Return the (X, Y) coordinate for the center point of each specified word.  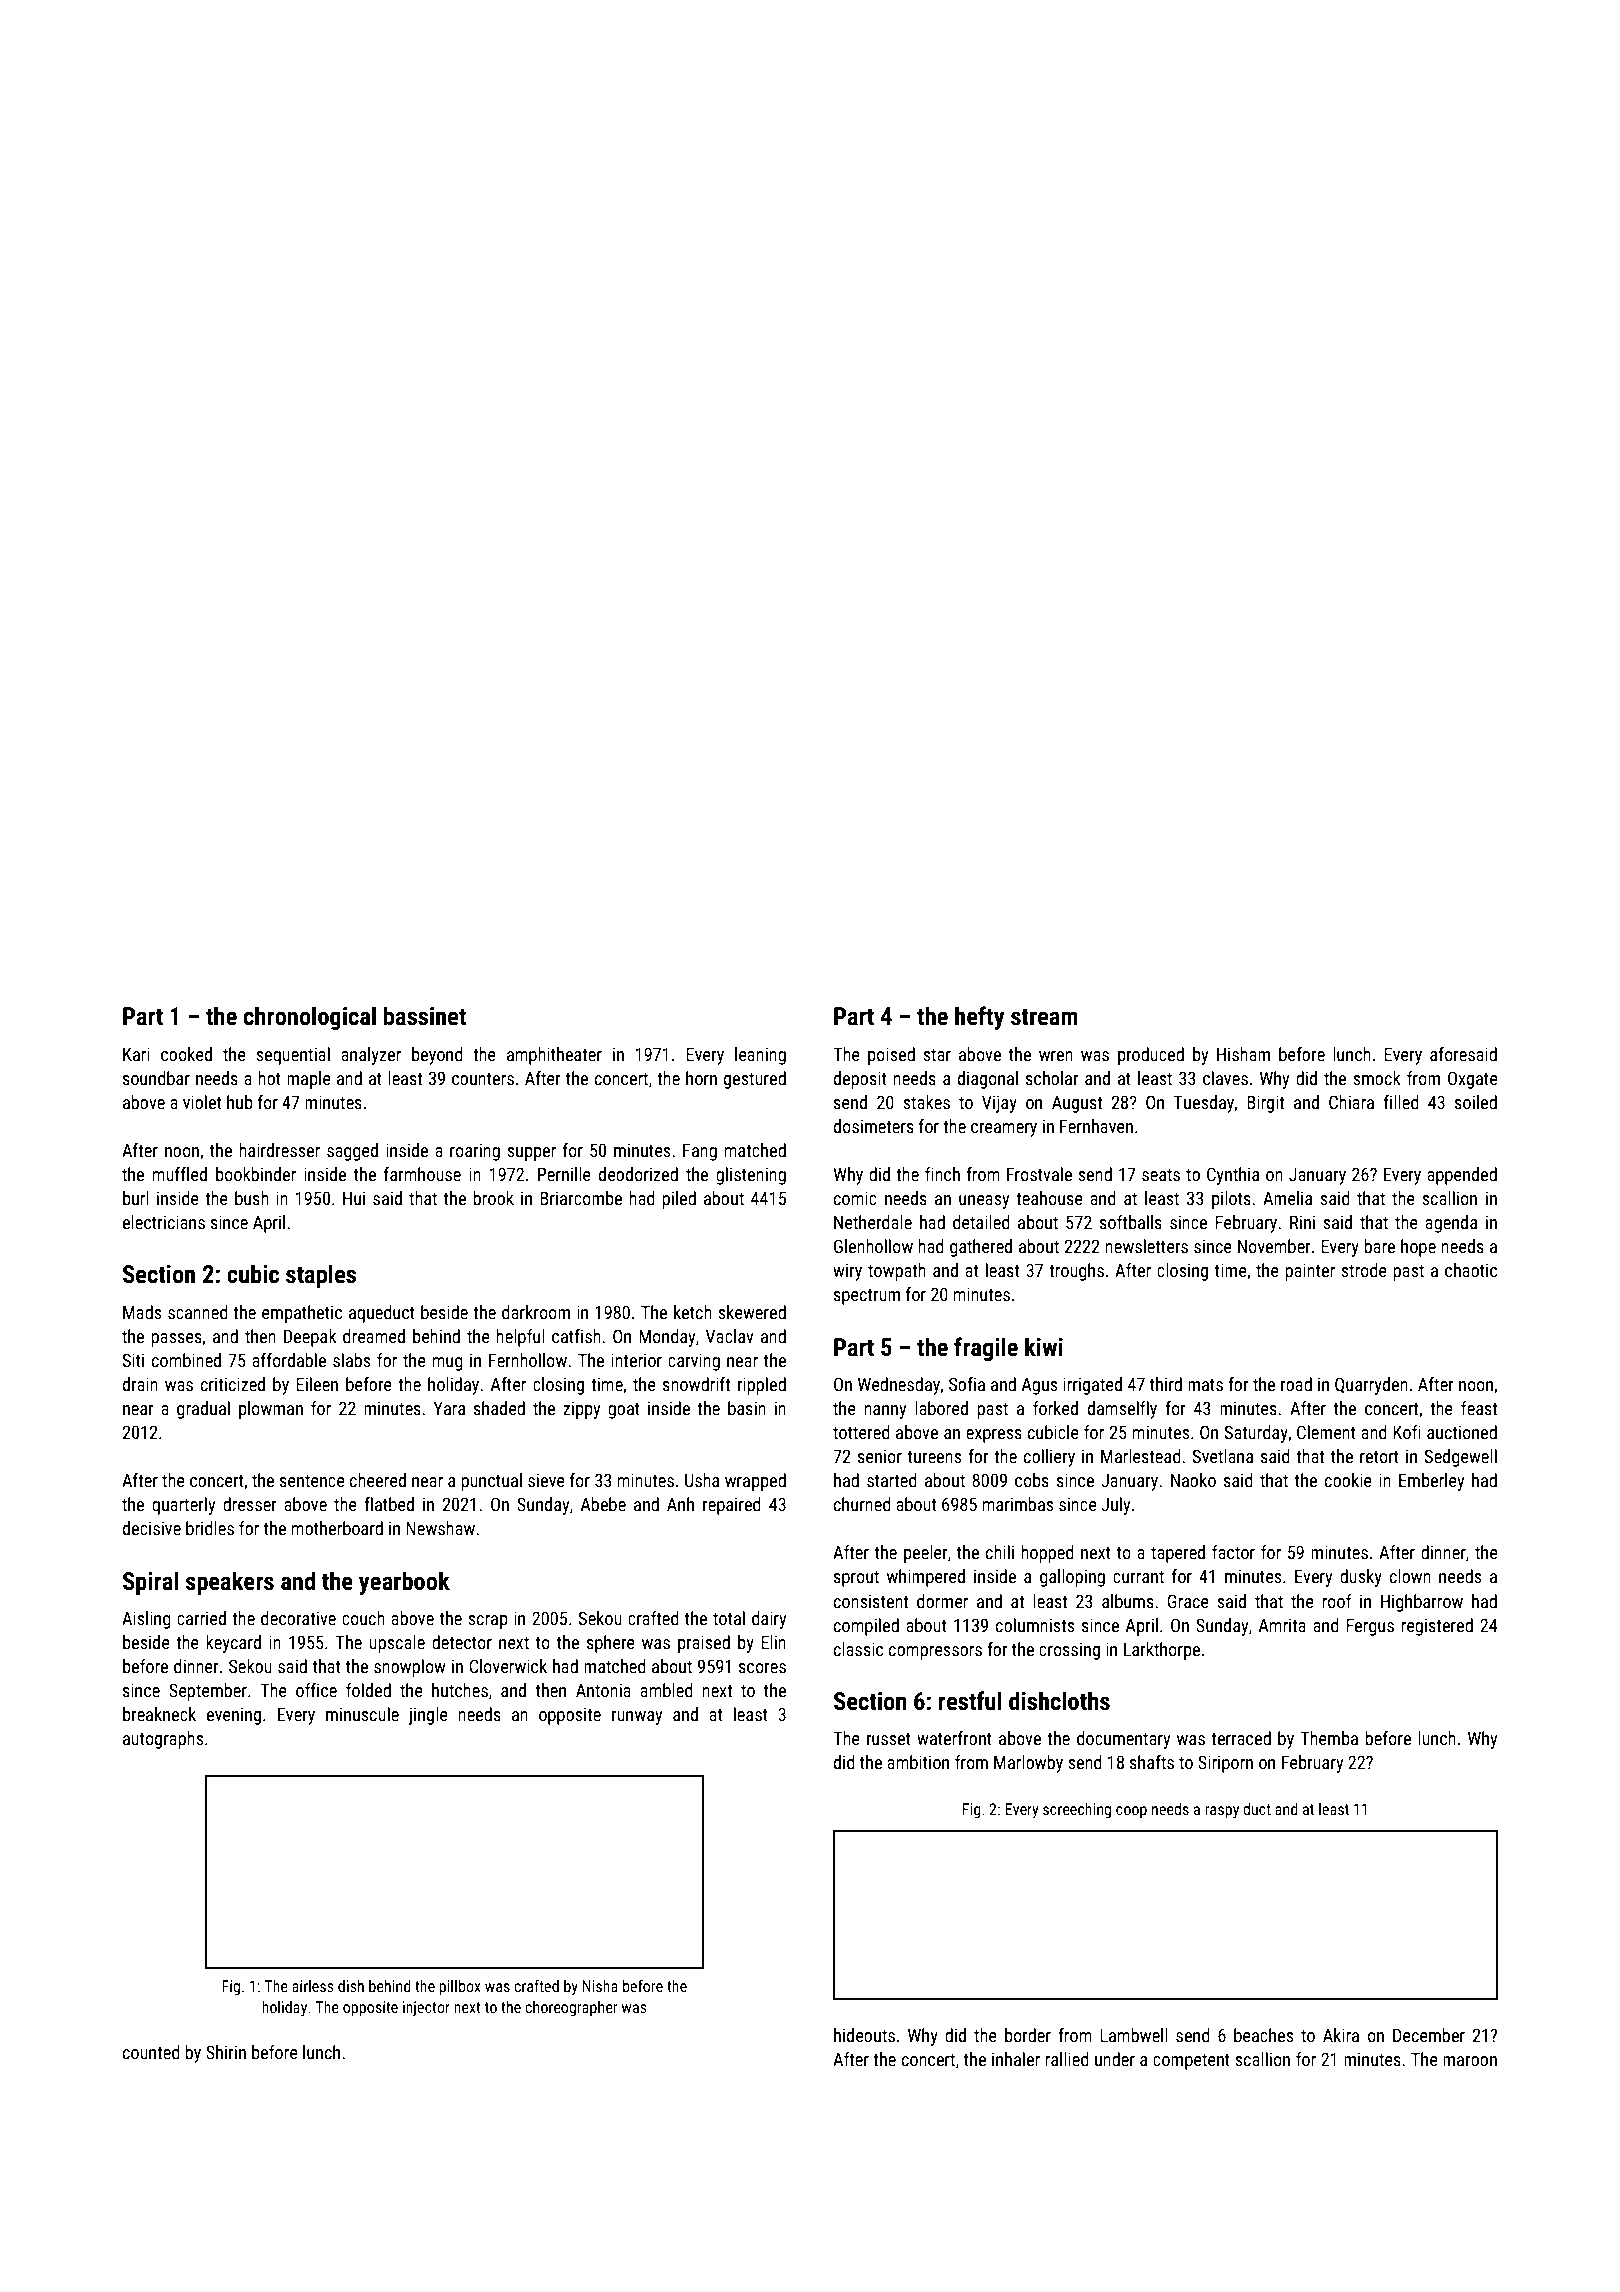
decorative (298, 1618)
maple (309, 1080)
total (729, 1618)
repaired (732, 1506)
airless (313, 1986)
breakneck (159, 1714)
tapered (1178, 1554)
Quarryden (1371, 1386)
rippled (762, 1386)
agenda (1451, 1224)
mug (448, 1364)
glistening (751, 1176)
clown (1410, 1576)
